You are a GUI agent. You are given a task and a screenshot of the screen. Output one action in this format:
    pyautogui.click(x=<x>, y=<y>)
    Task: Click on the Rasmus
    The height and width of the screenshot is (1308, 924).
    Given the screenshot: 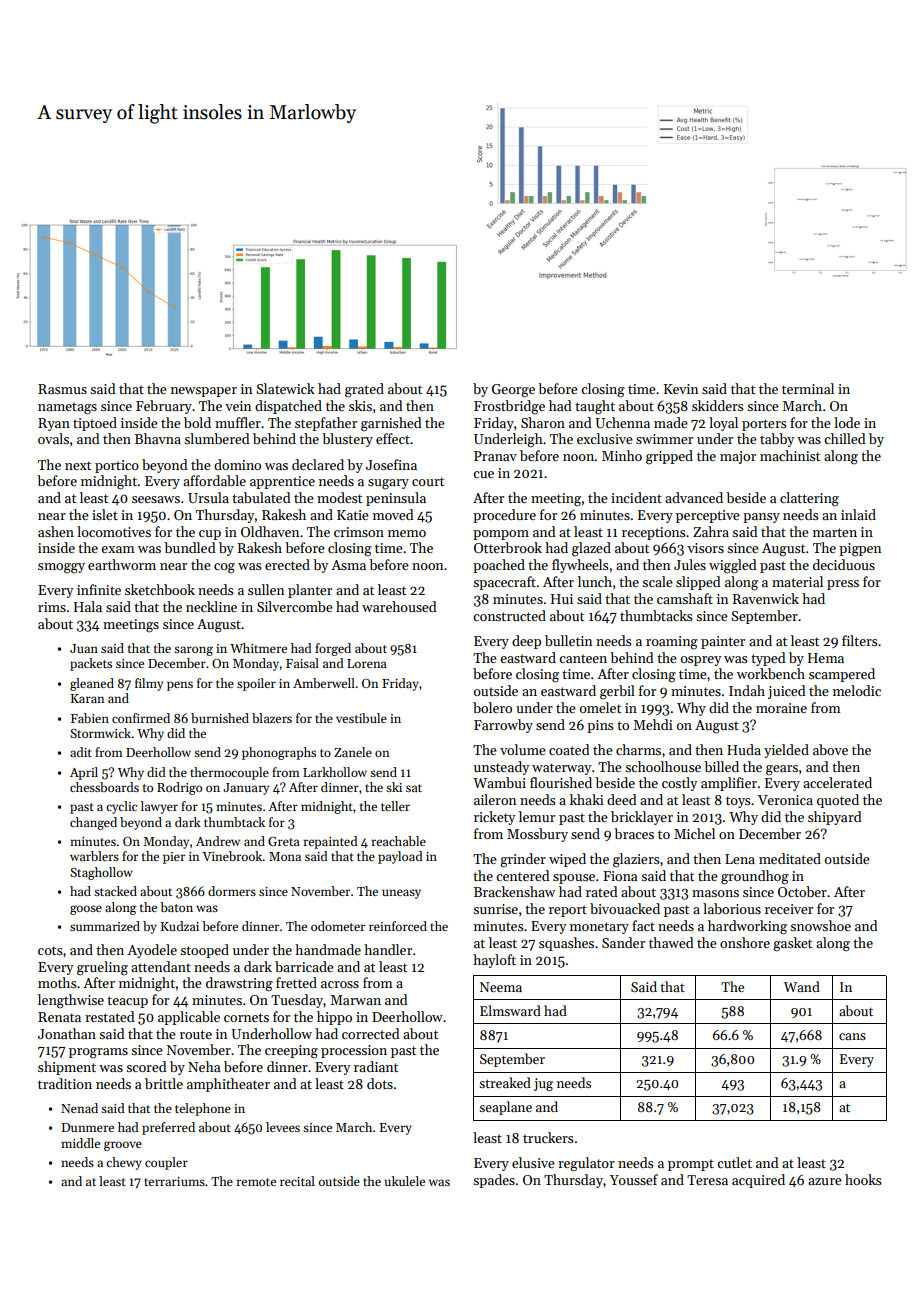 What is the action you would take?
    pyautogui.click(x=62, y=389)
